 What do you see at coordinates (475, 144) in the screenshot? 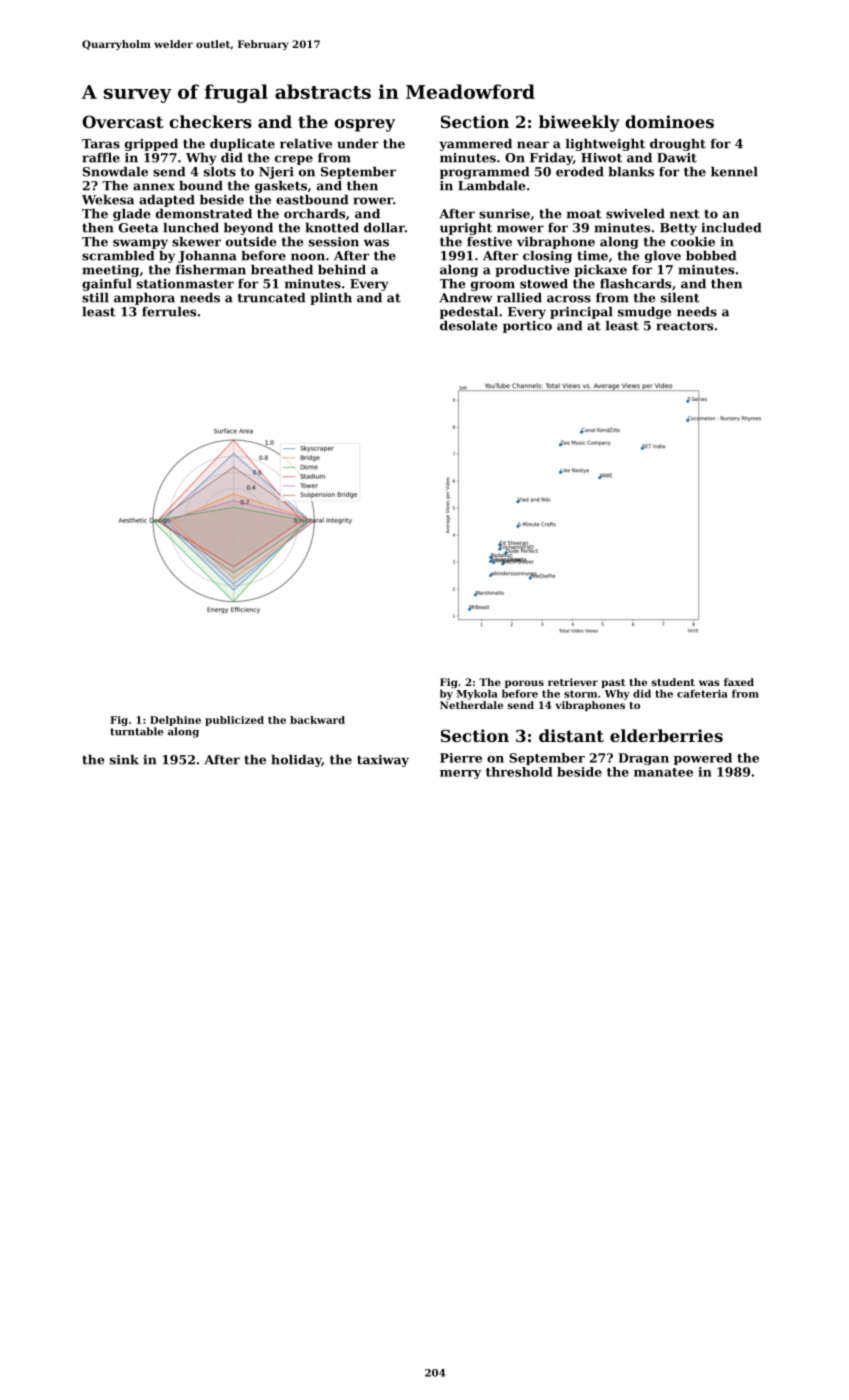
I see `yammered` at bounding box center [475, 144].
